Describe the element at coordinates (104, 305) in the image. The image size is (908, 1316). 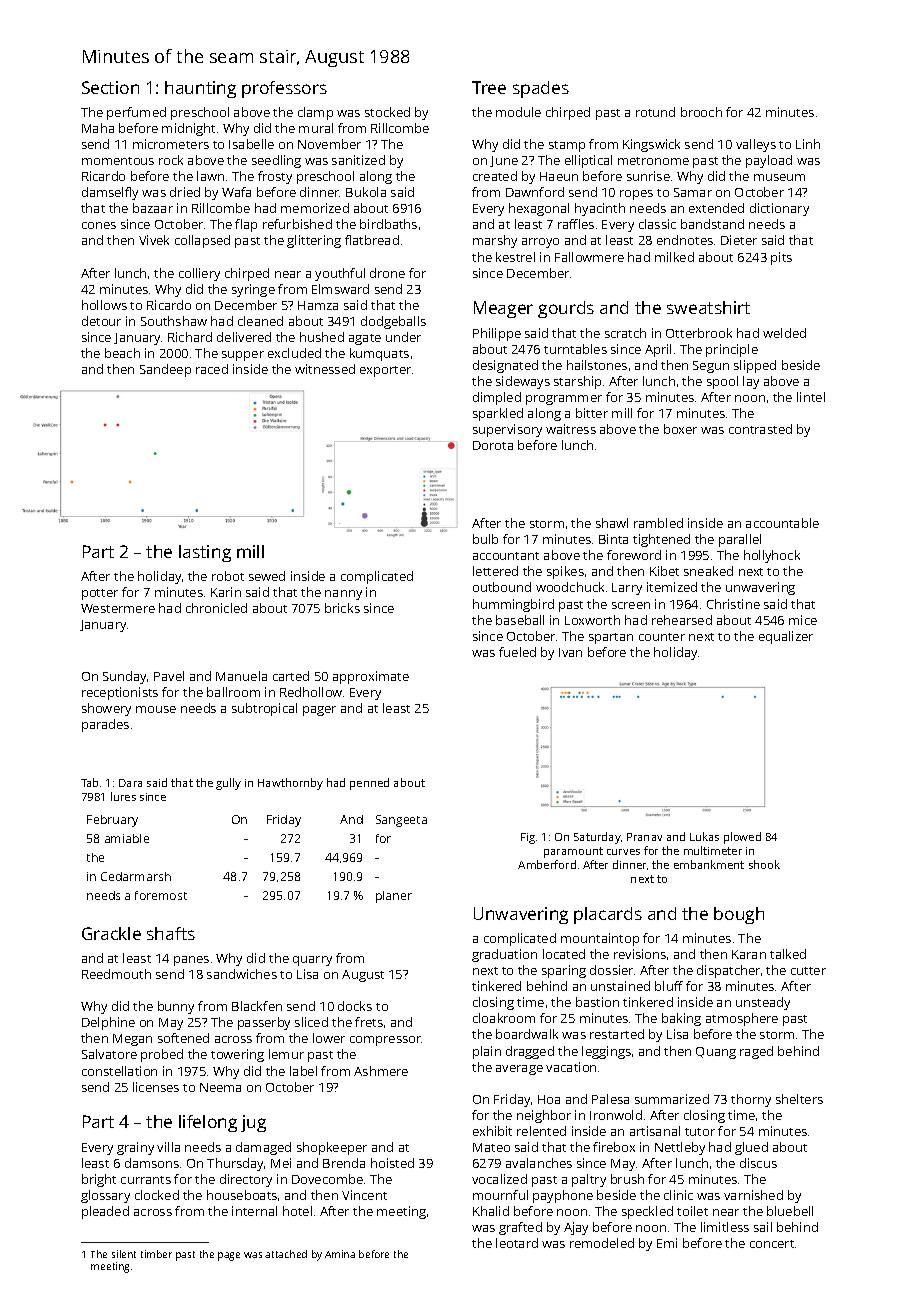
I see `hollows` at that location.
